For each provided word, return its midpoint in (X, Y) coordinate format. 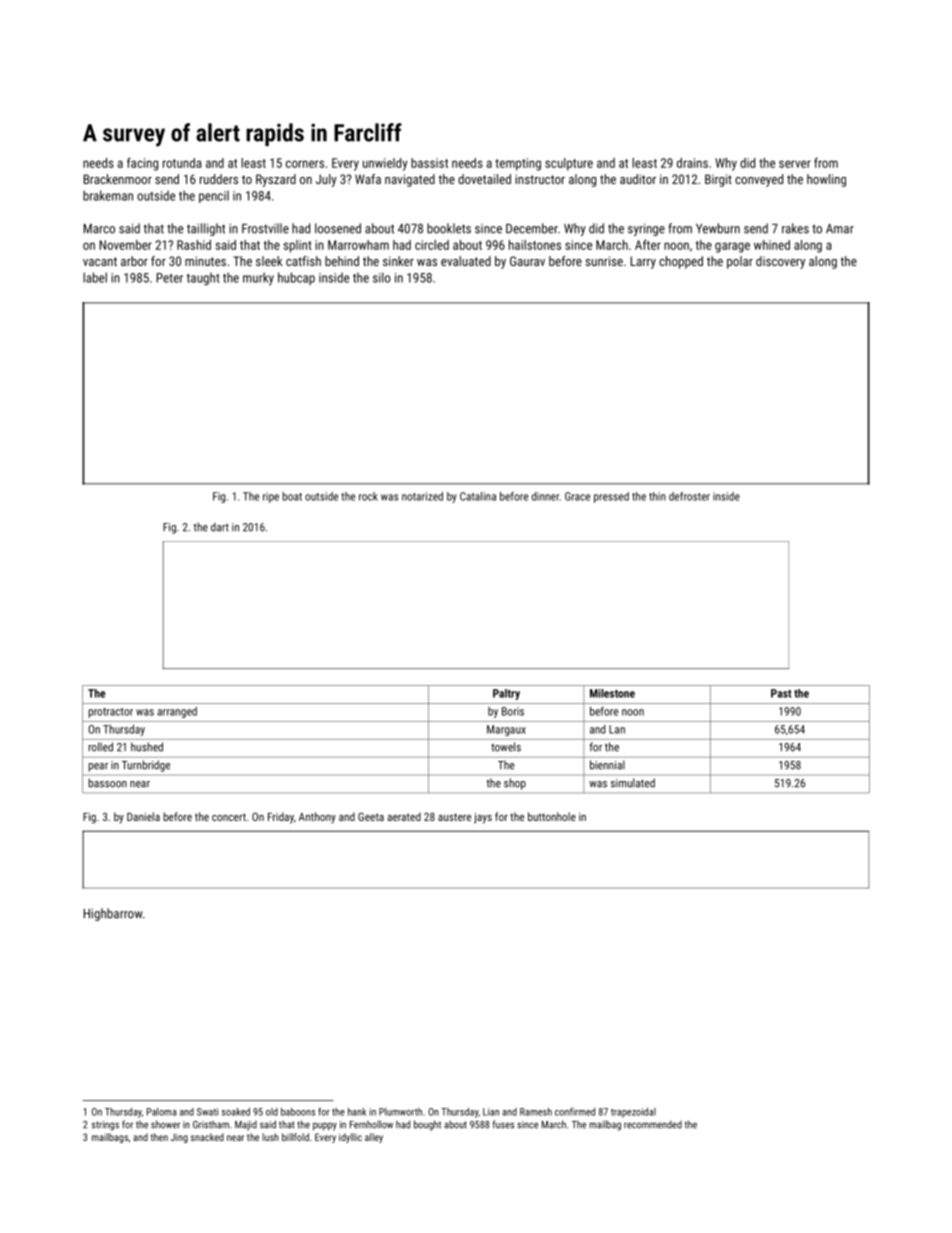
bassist (429, 163)
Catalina (478, 496)
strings (105, 1126)
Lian (491, 1112)
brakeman (108, 195)
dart (220, 527)
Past (781, 693)
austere (454, 817)
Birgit (718, 180)
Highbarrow (113, 914)
